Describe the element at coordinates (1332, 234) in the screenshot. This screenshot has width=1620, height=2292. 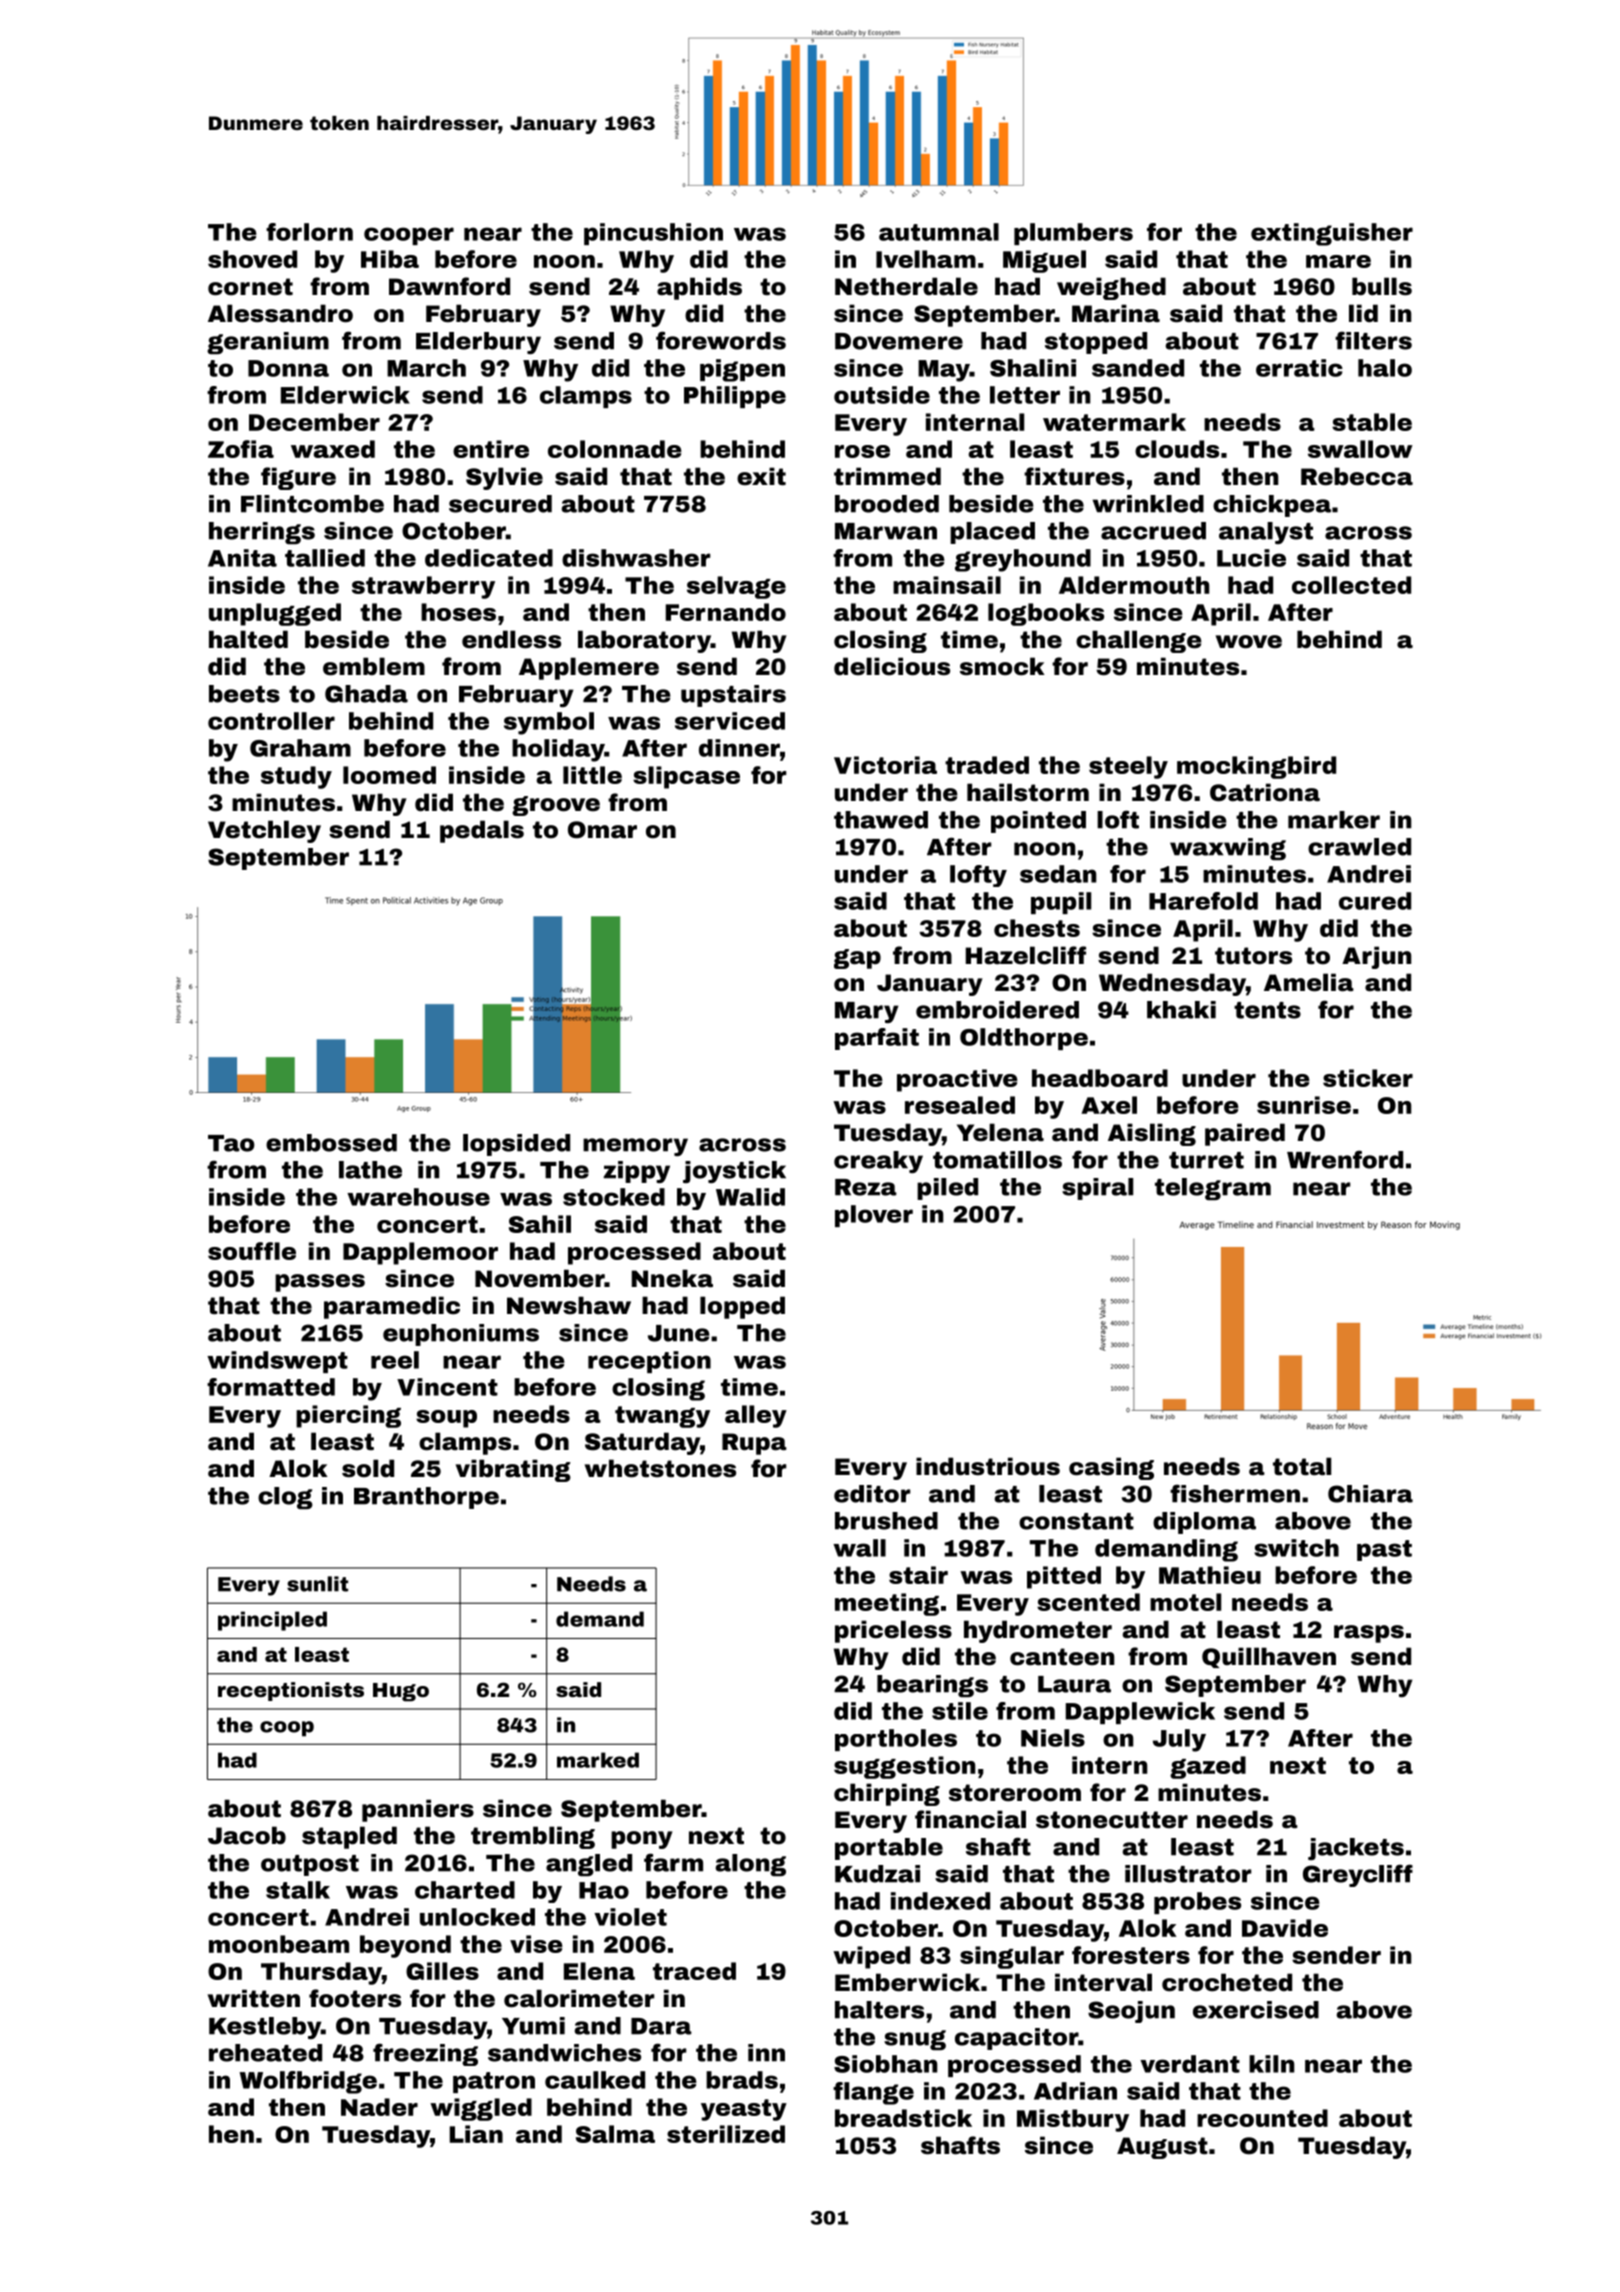
I see `extinguisher` at that location.
